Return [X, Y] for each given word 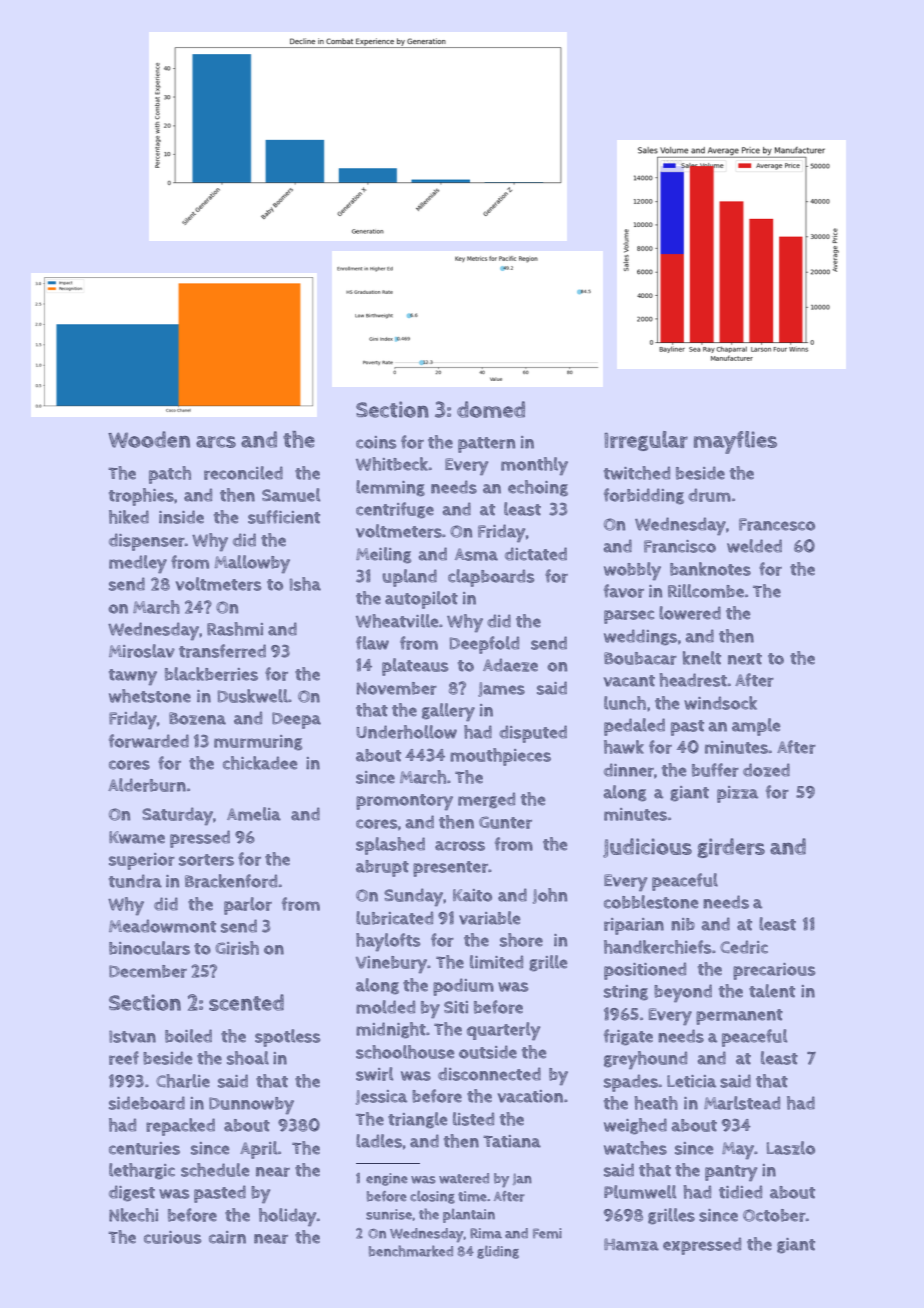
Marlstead [742, 1103]
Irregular [646, 441]
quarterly [503, 1031]
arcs [216, 442]
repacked [180, 1127]
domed [491, 409]
